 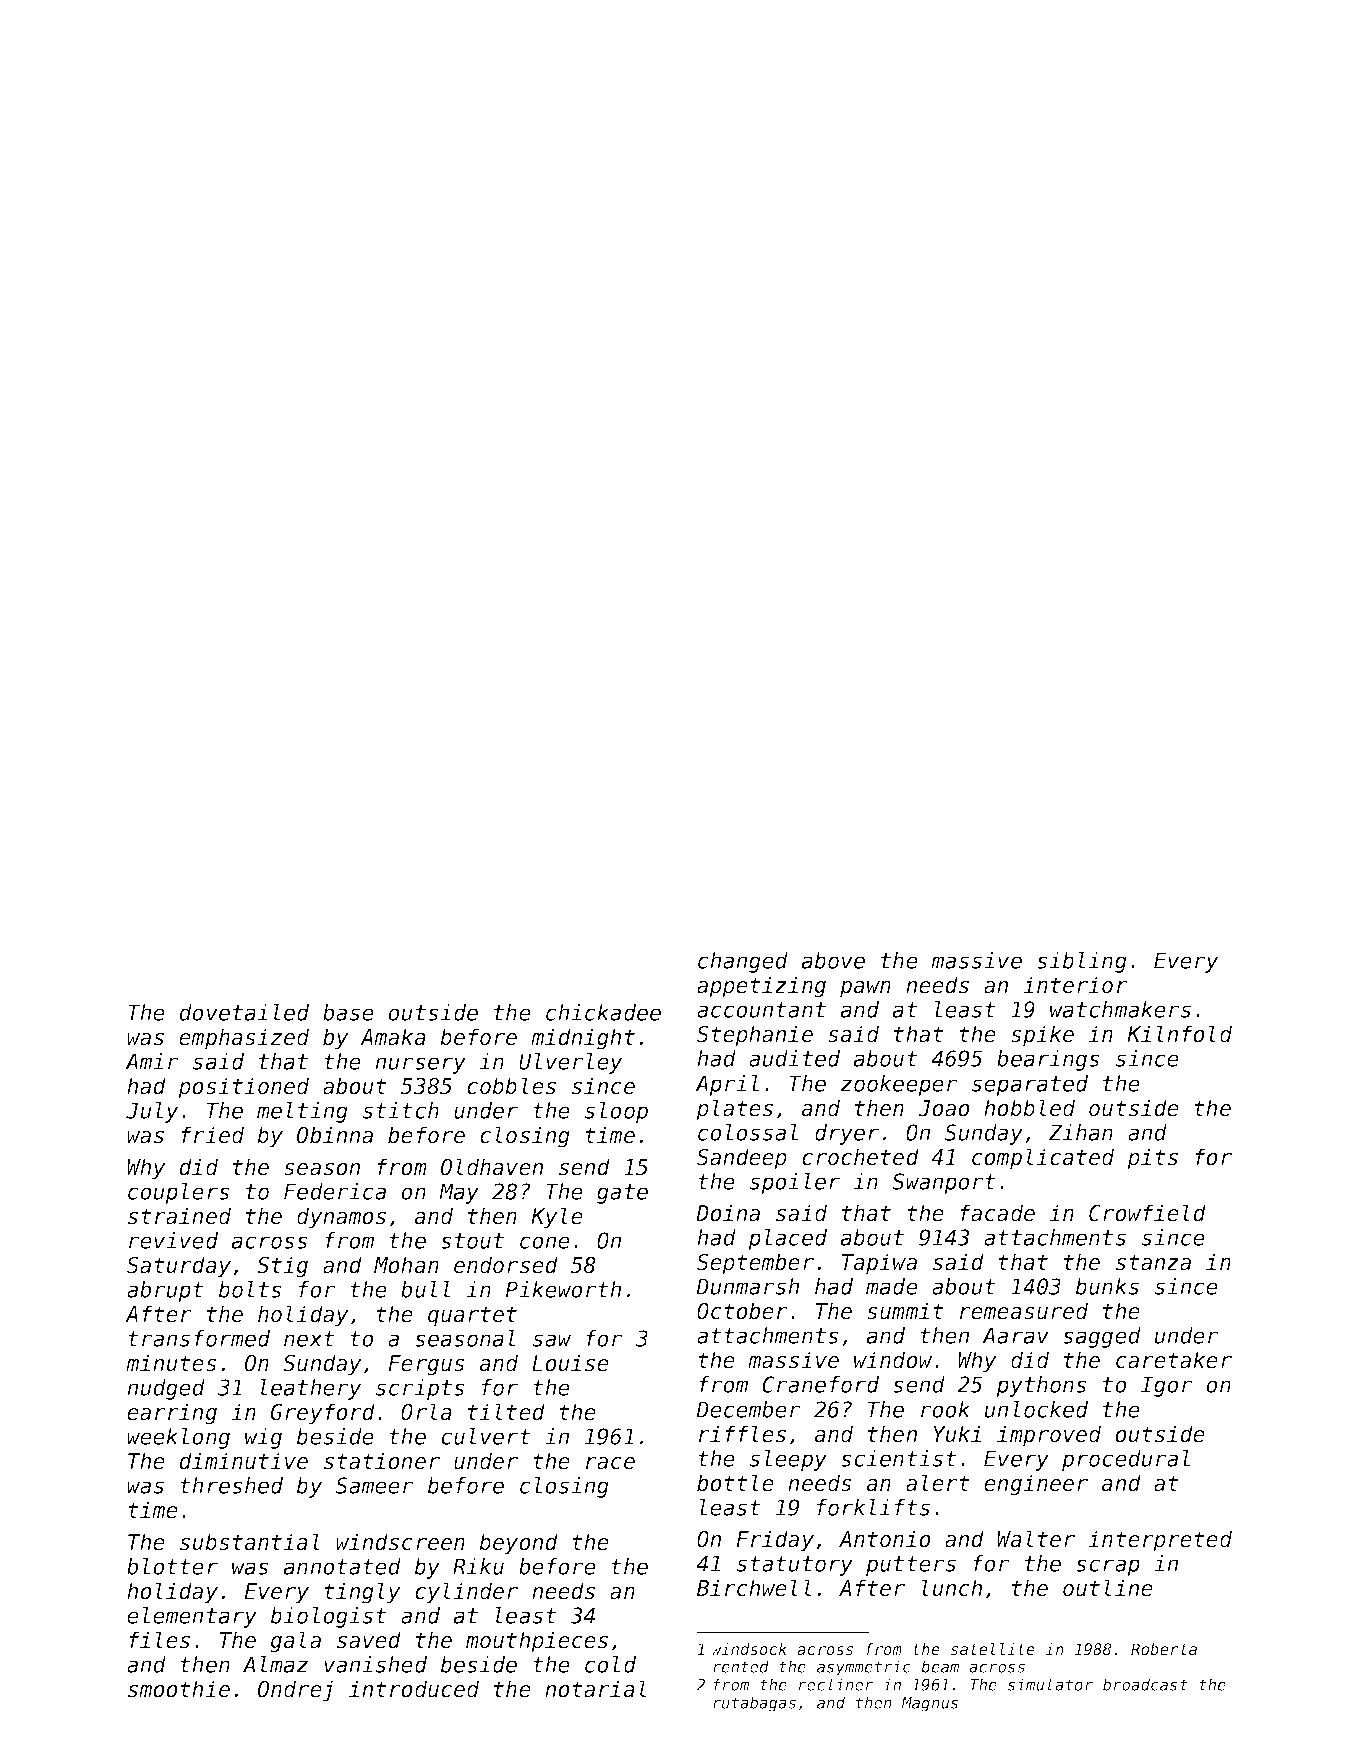 I want to click on Almaz, so click(x=275, y=1664).
